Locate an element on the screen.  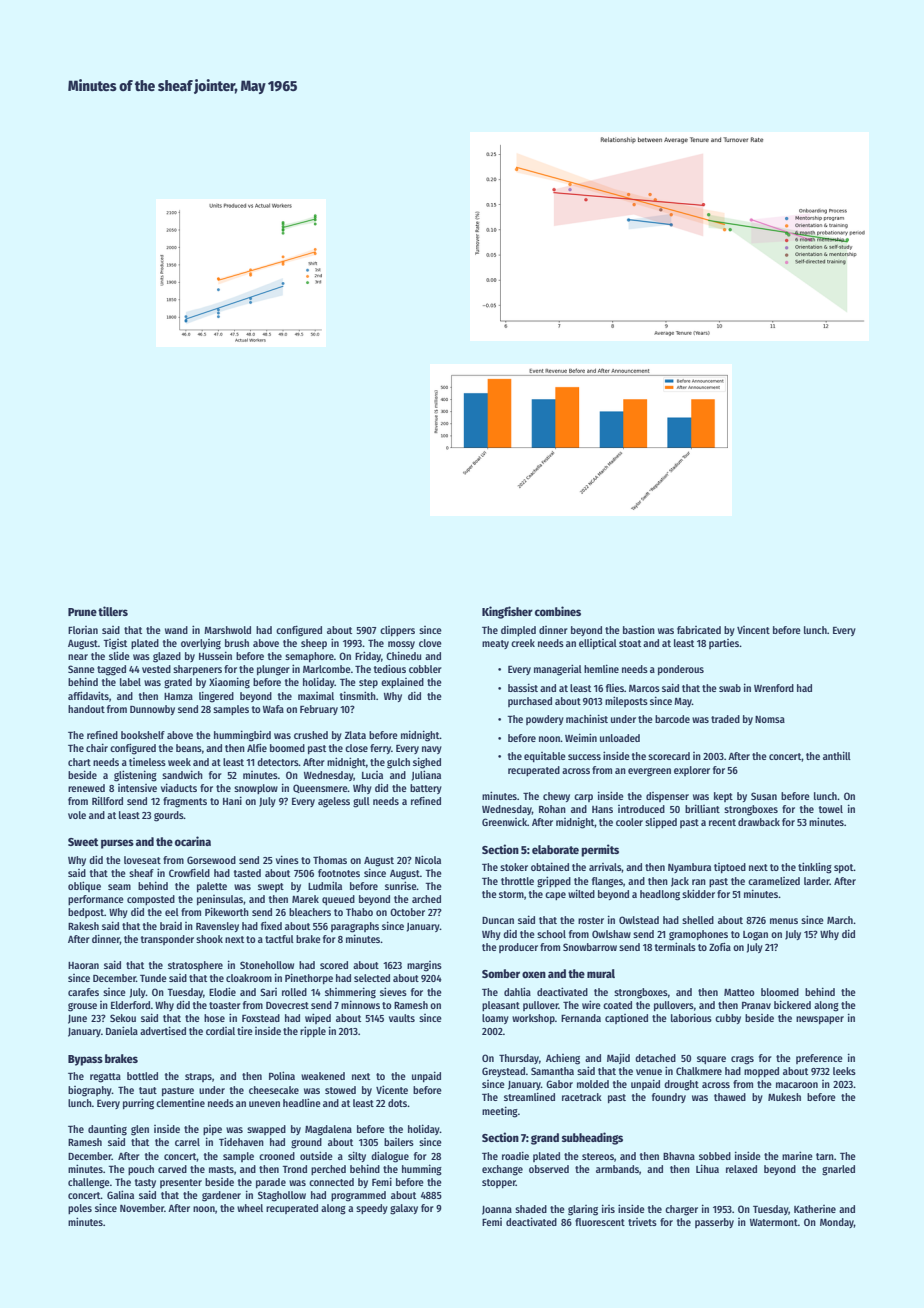
Bhavna is located at coordinates (679, 1156).
